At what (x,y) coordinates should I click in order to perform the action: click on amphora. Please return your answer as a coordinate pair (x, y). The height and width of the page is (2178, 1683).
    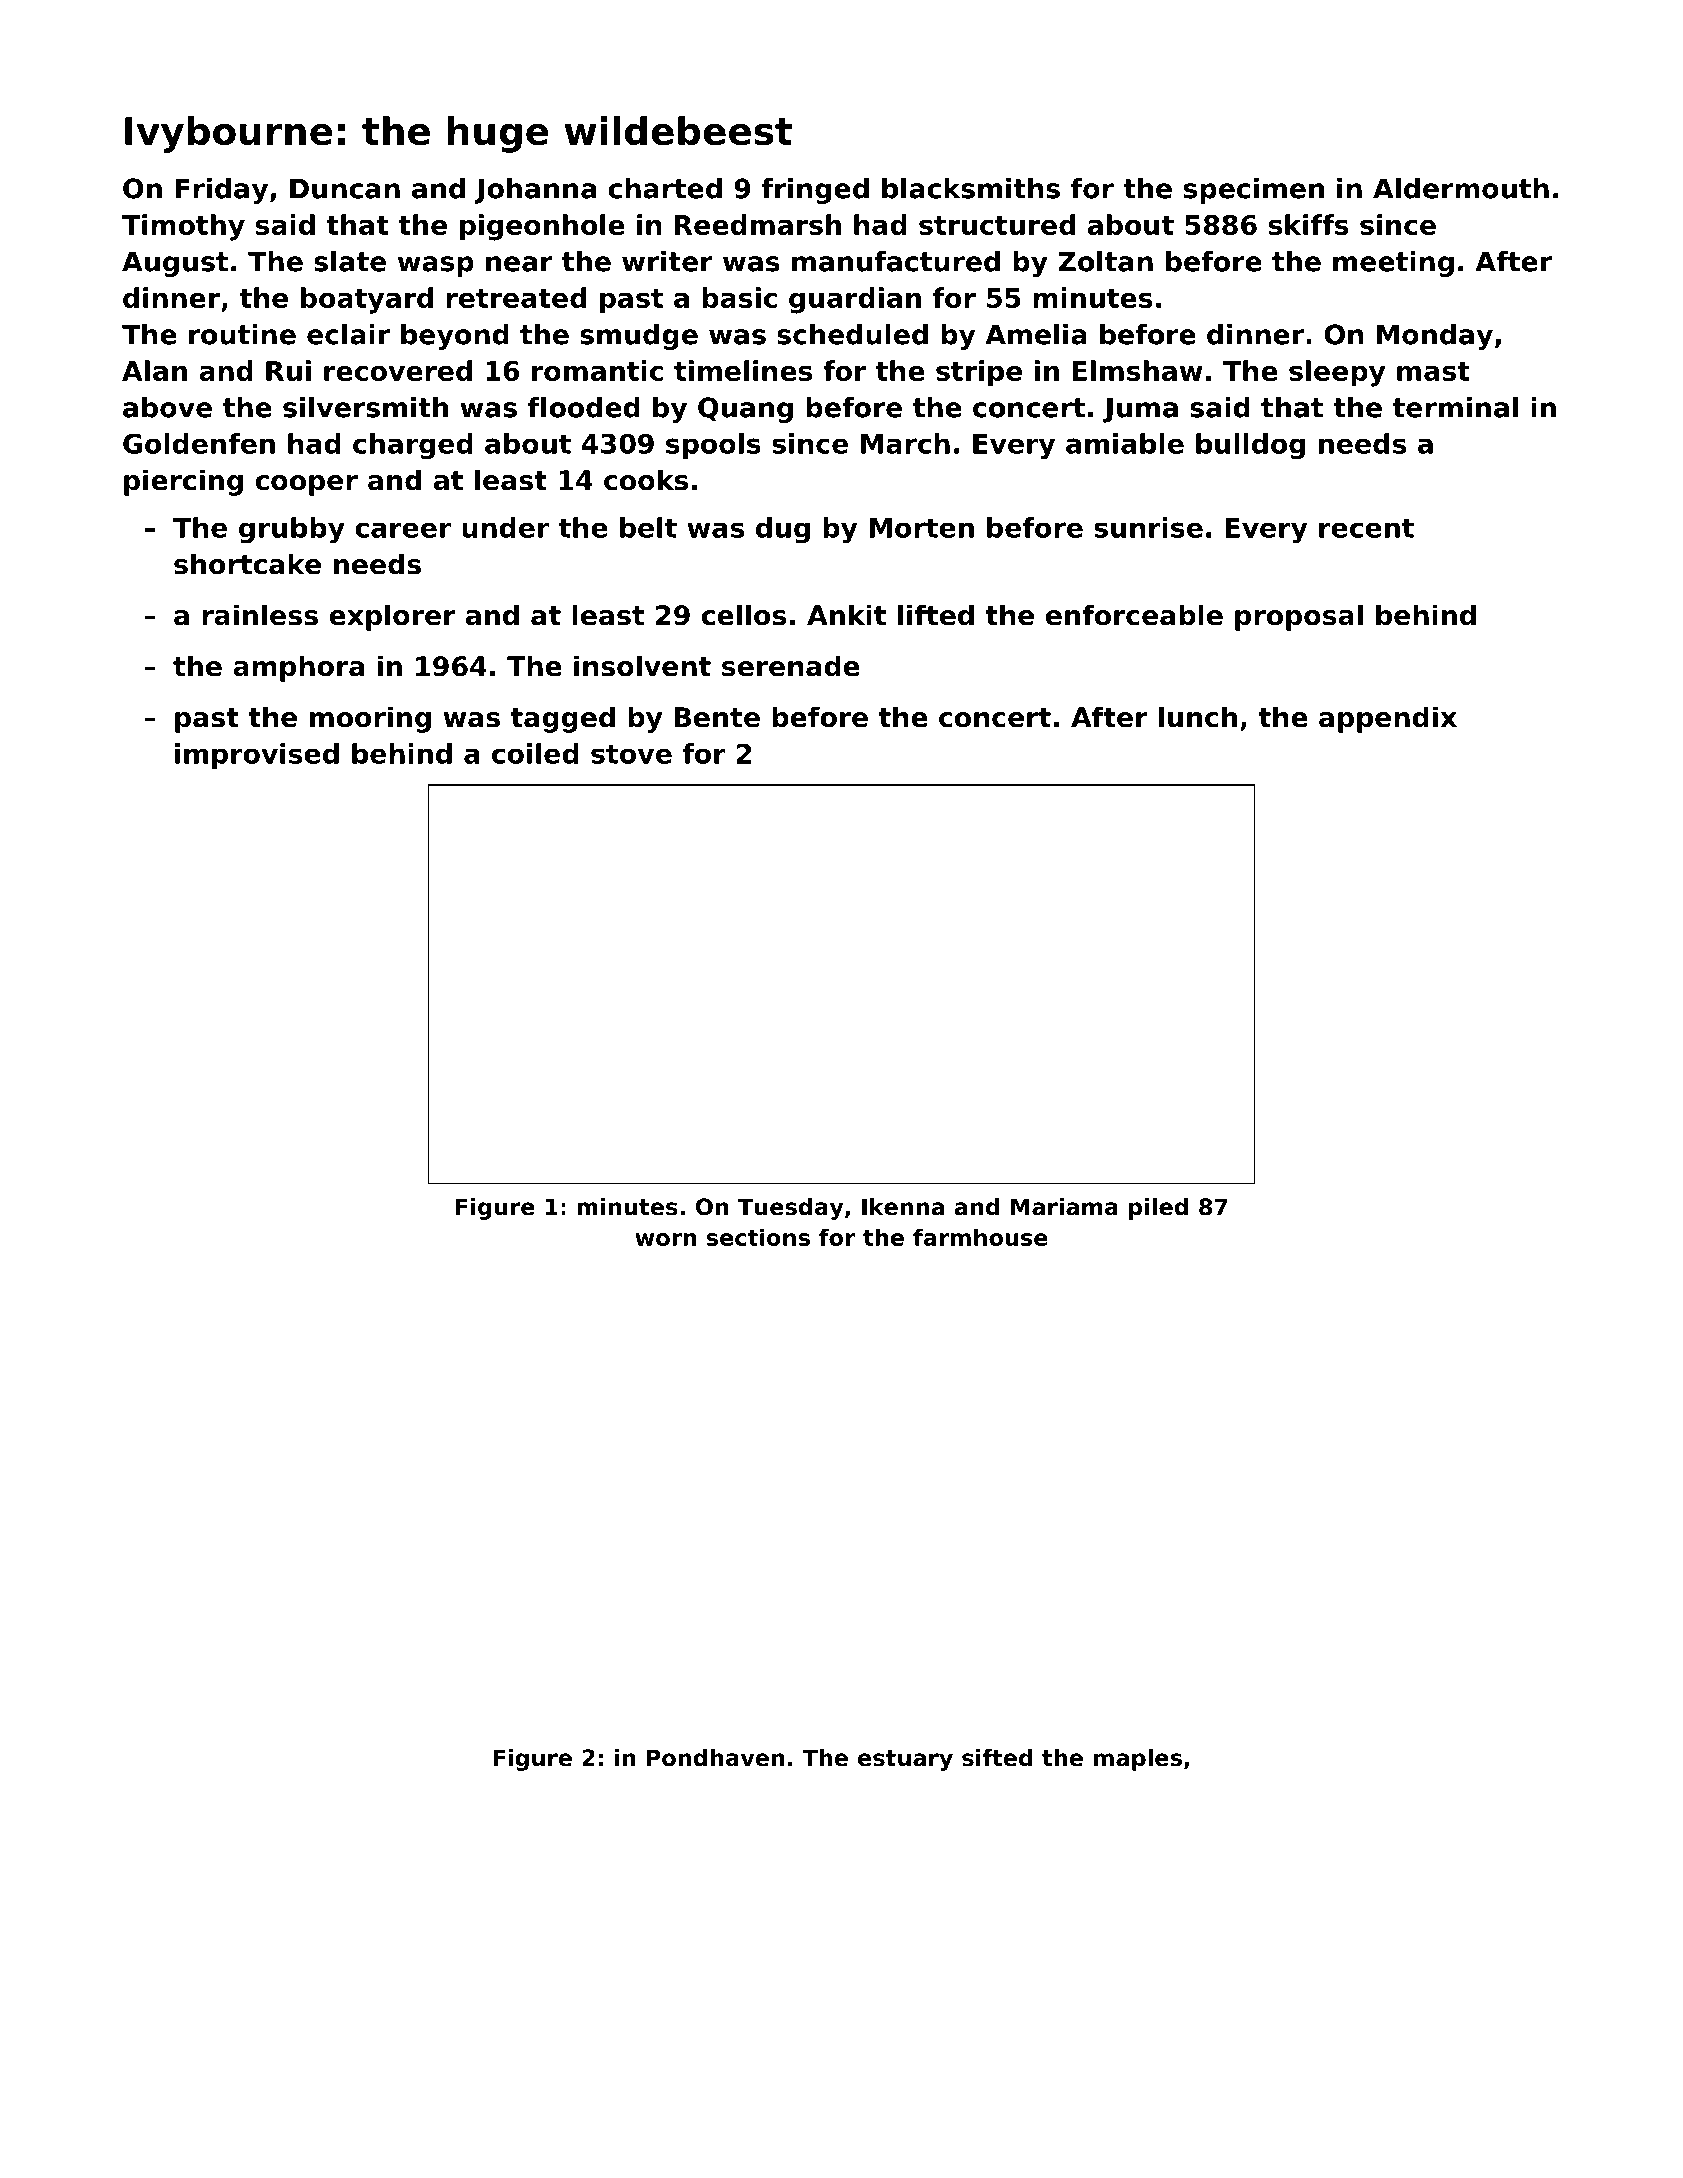
    Looking at the image, I should click on (298, 668).
